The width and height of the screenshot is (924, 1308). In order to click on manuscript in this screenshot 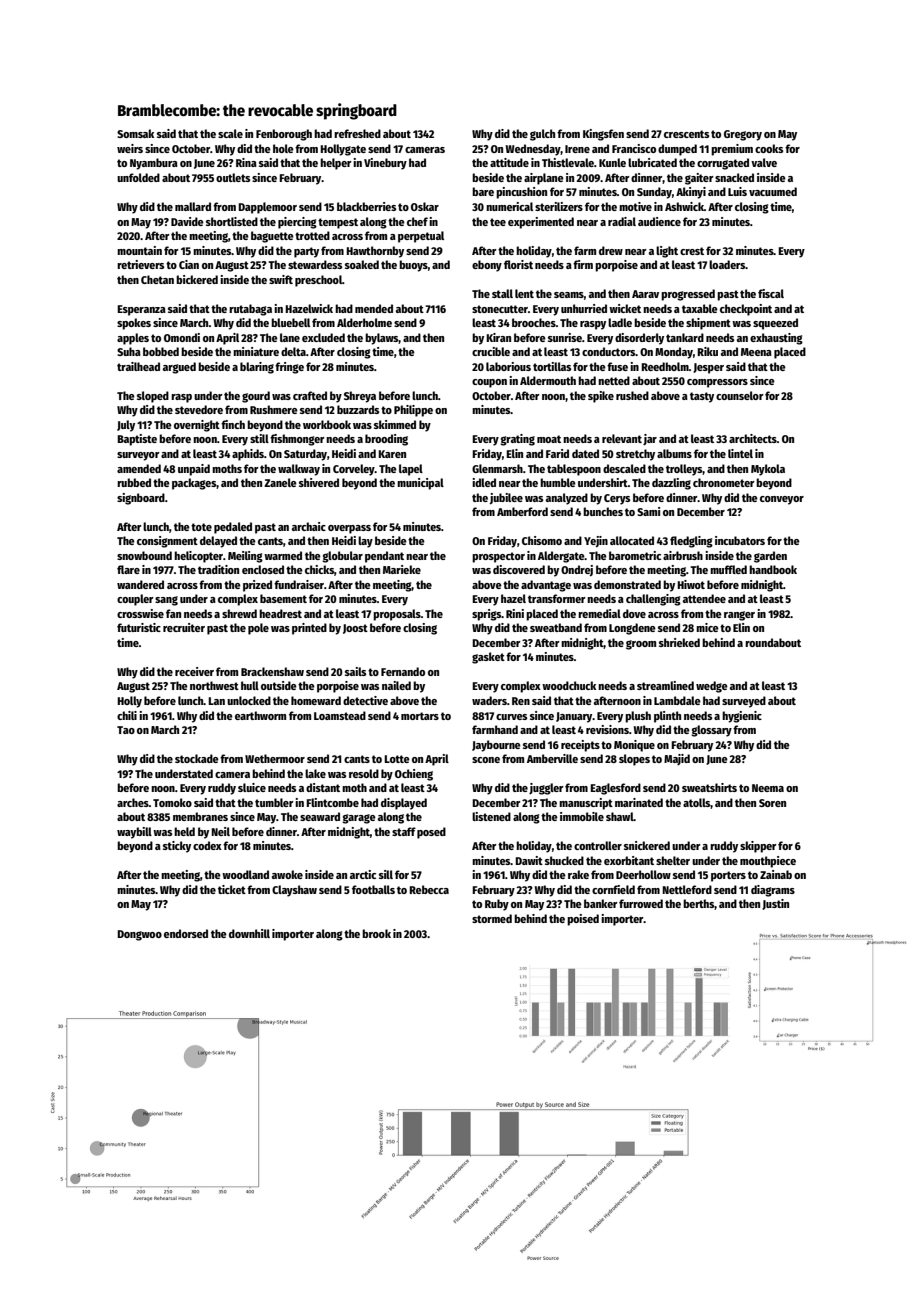, I will do `click(586, 804)`.
